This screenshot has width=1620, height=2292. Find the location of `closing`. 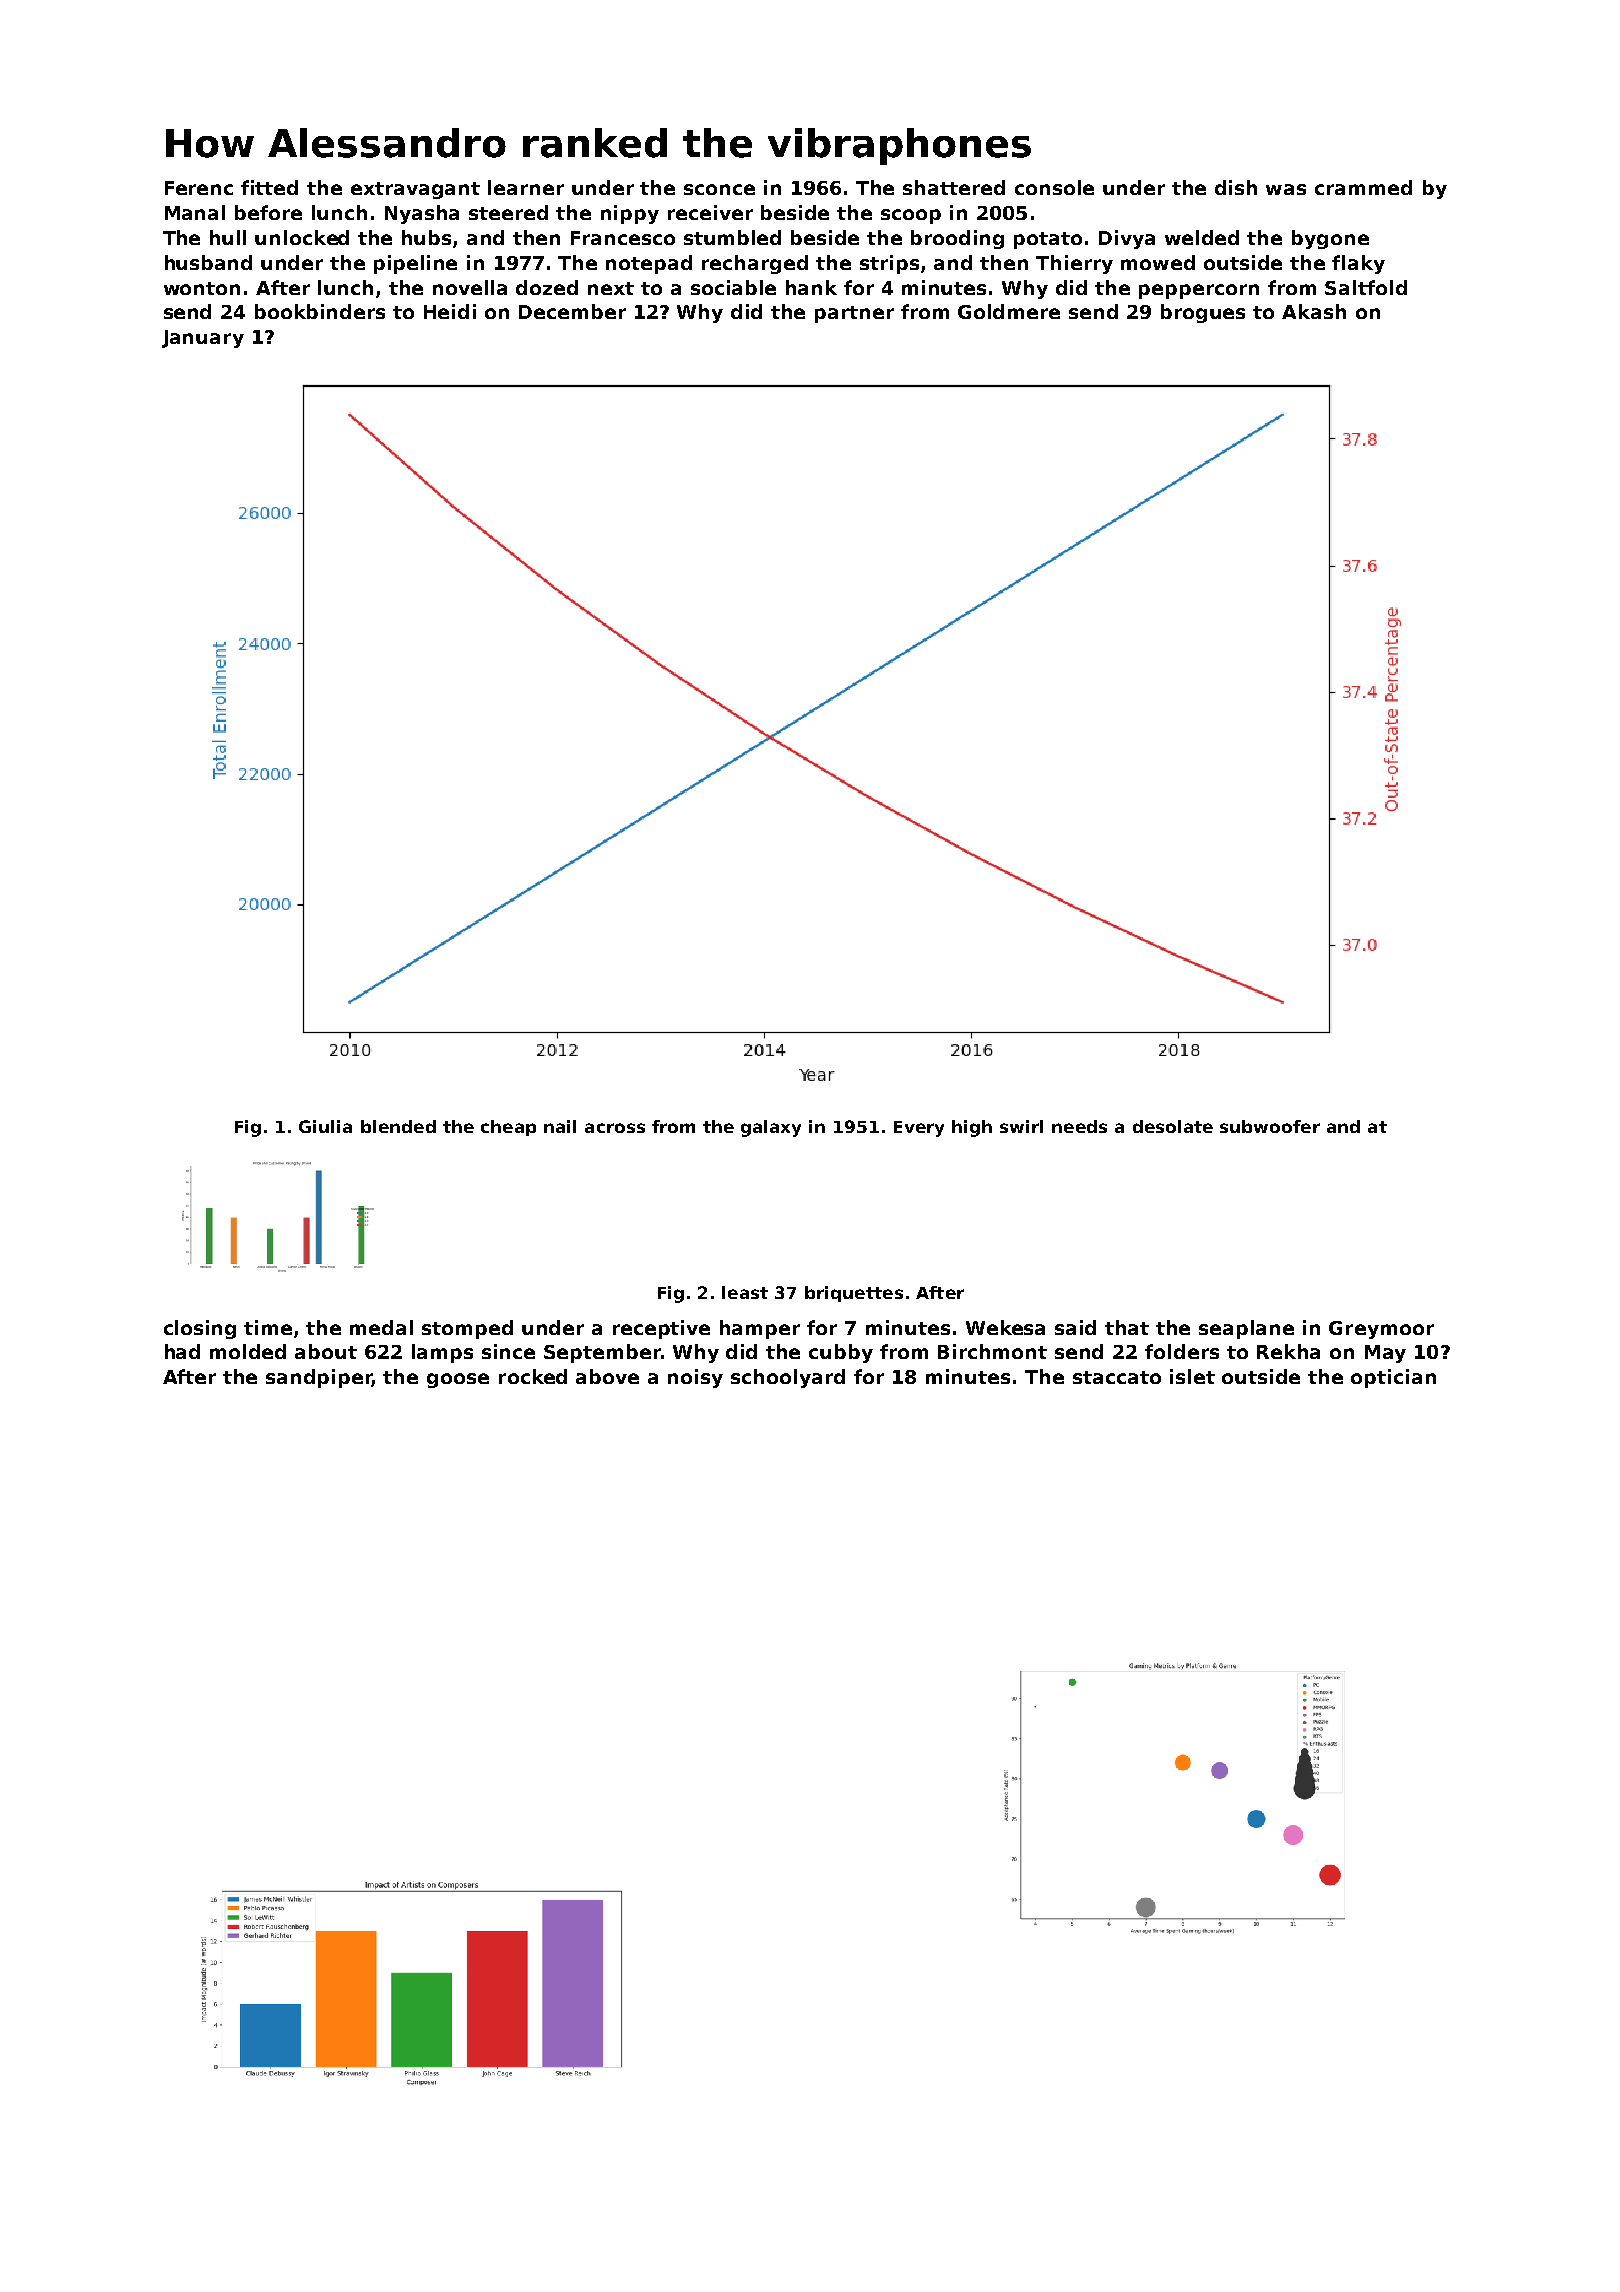

closing is located at coordinates (200, 1329).
